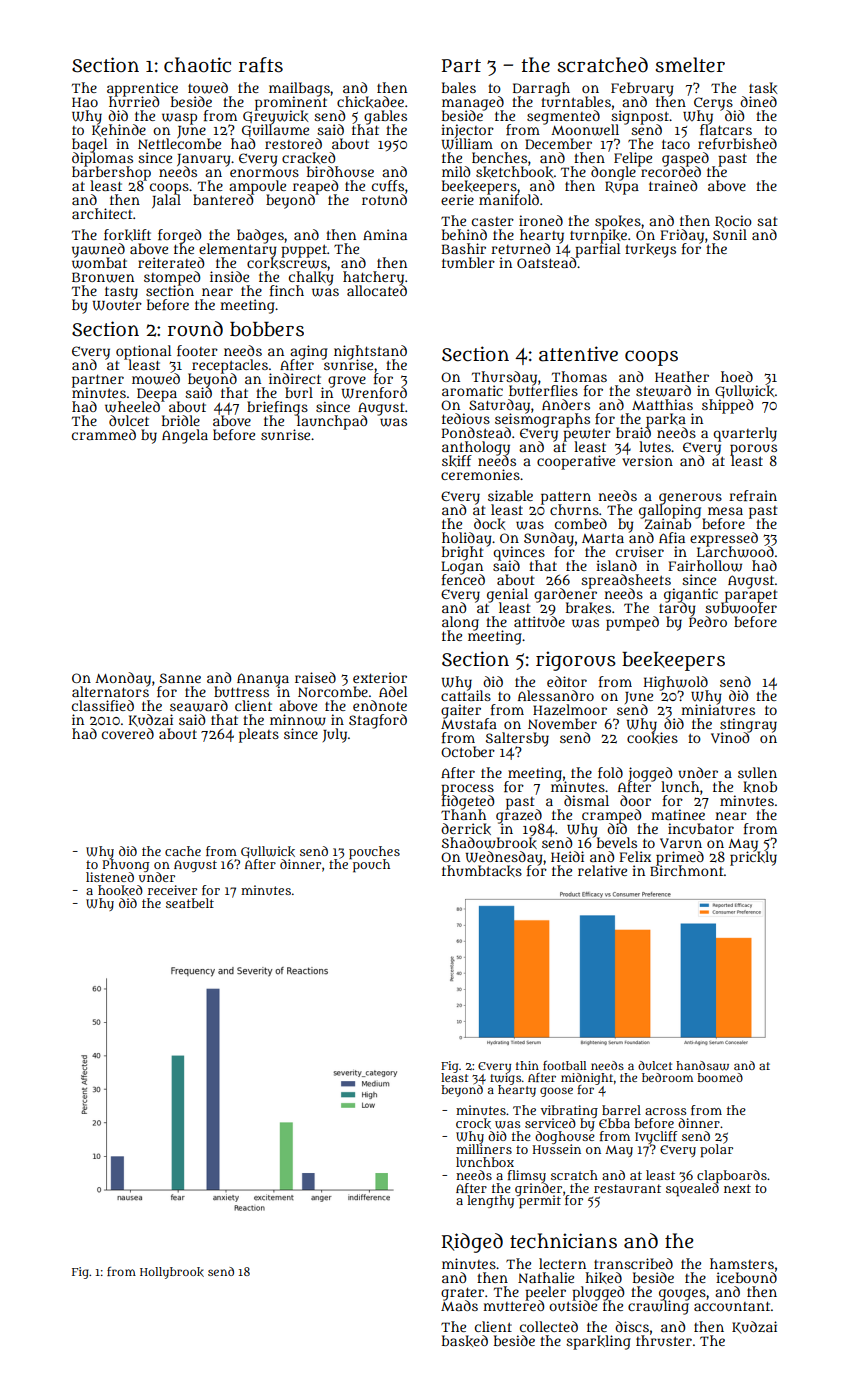 The width and height of the page is (849, 1400). What do you see at coordinates (465, 1341) in the page?
I see `basked` at bounding box center [465, 1341].
